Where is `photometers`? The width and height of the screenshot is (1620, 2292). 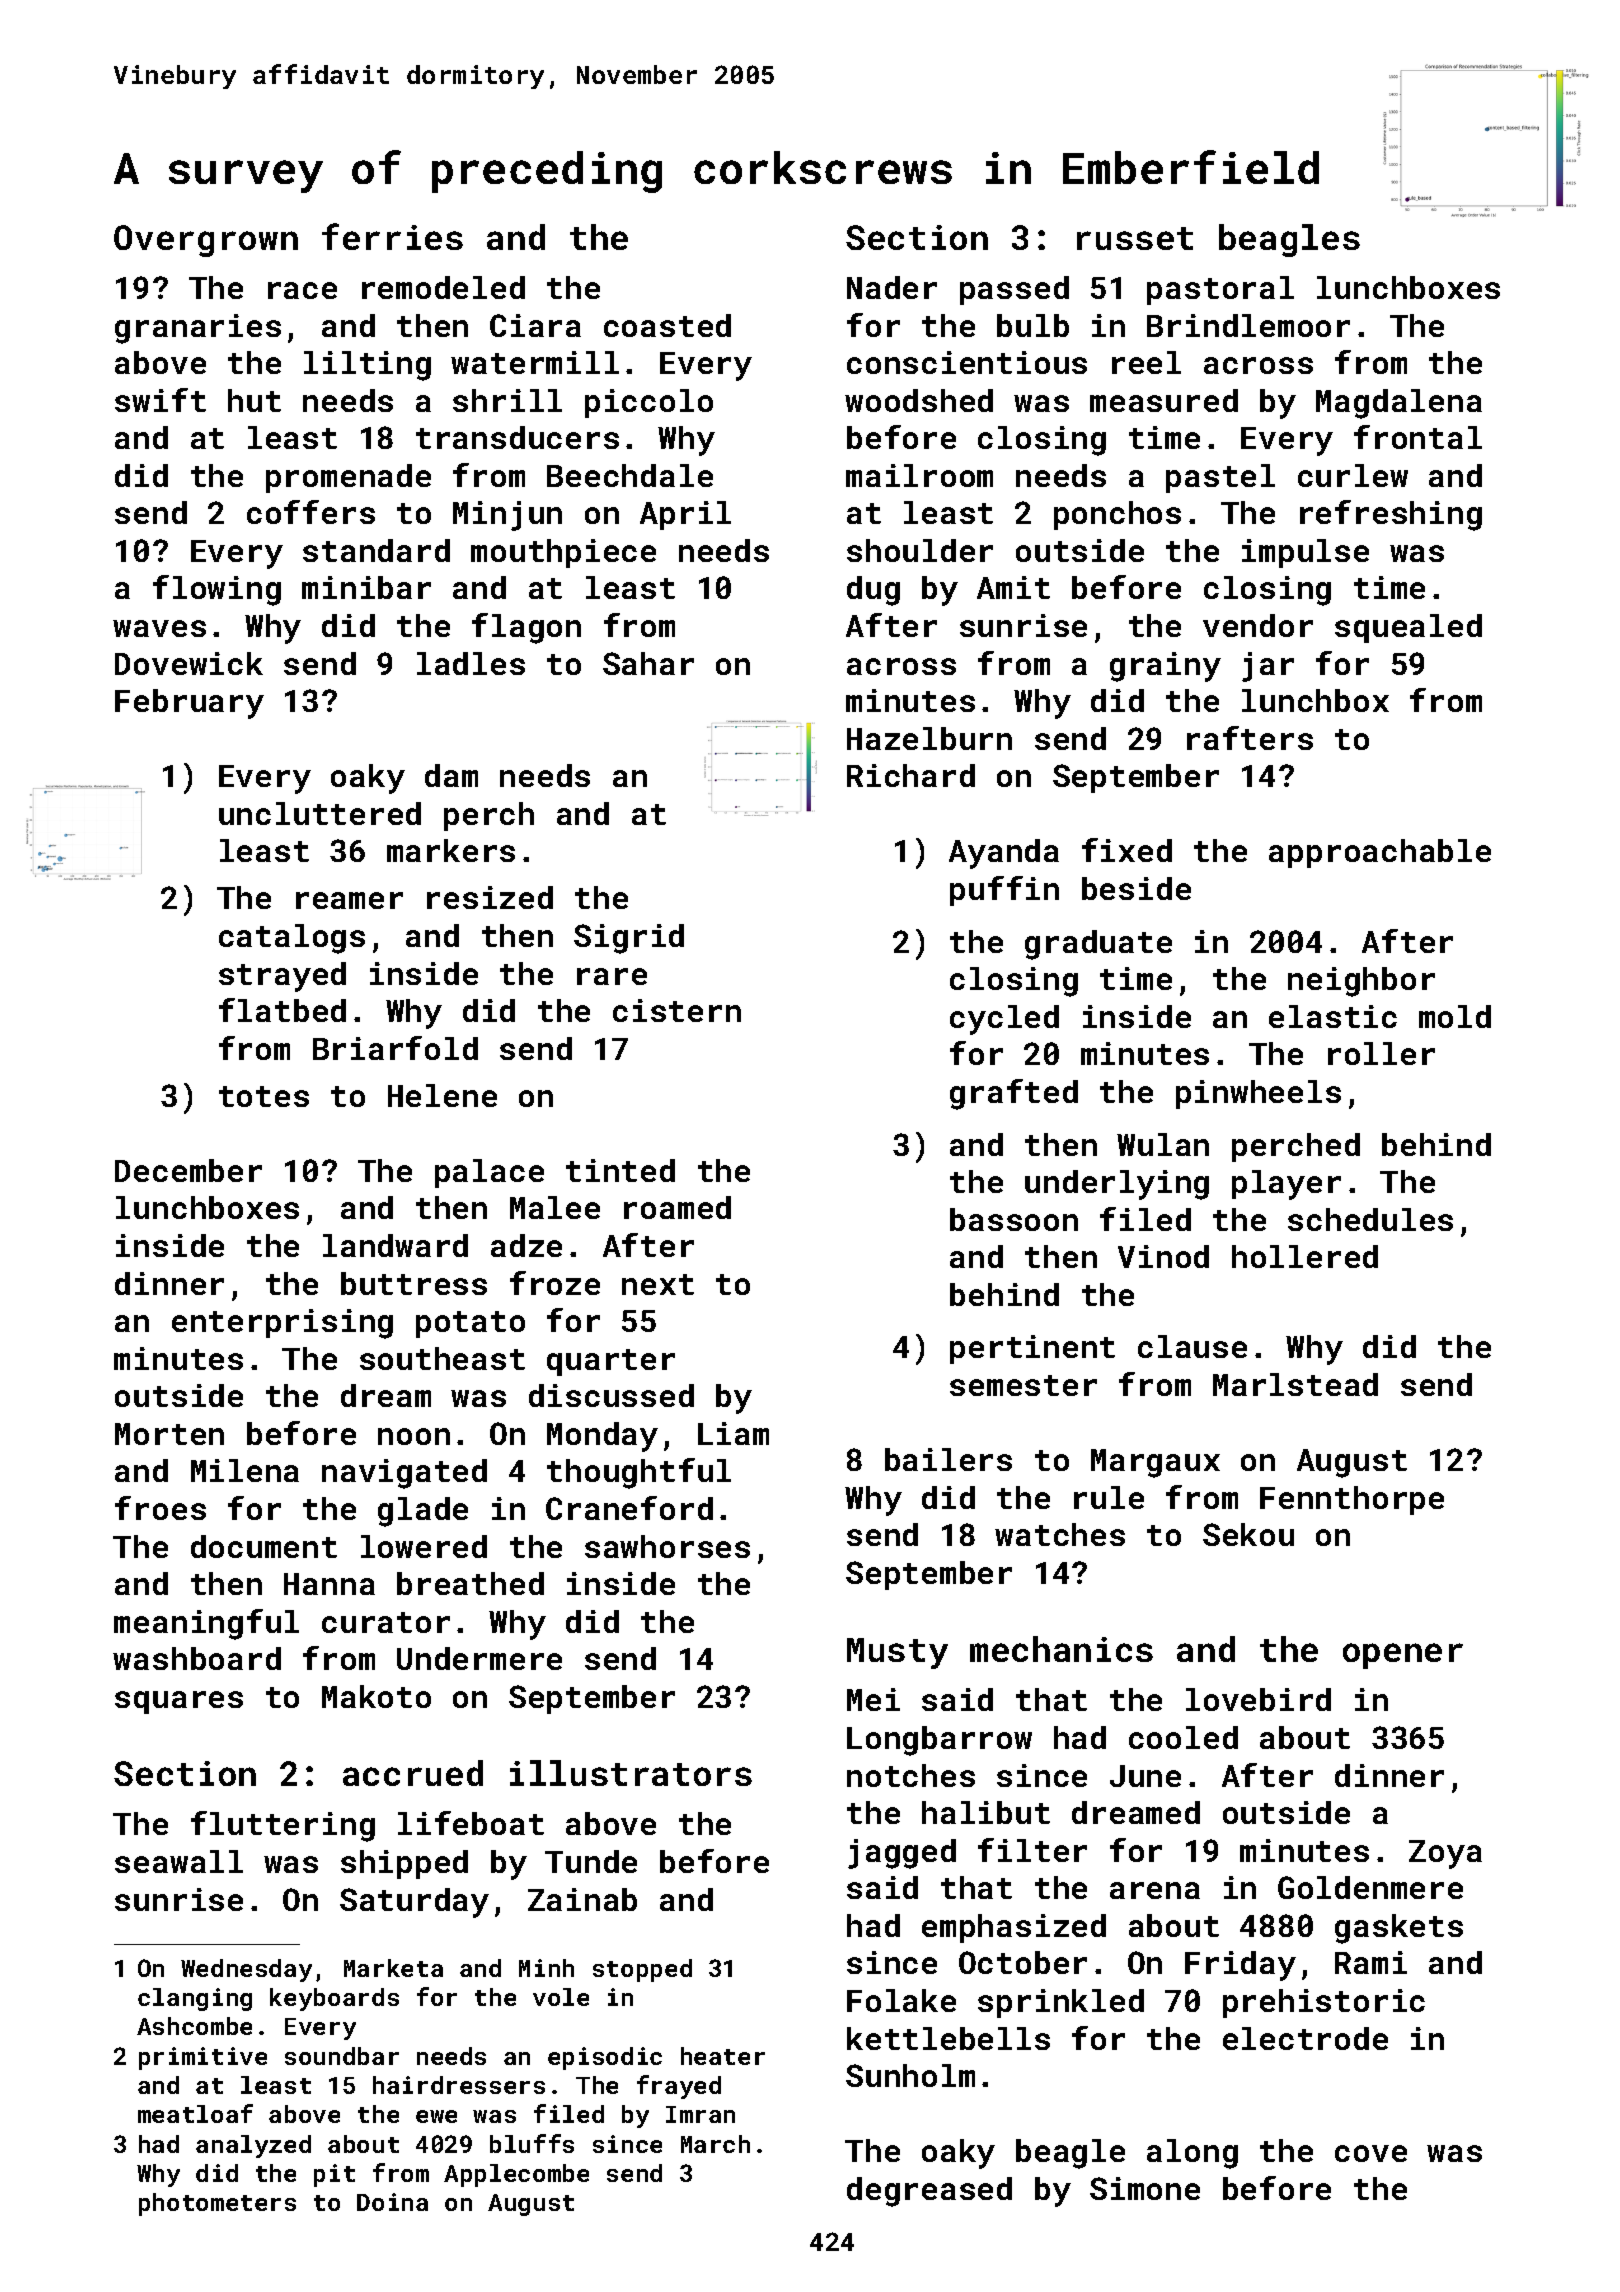 photometers is located at coordinates (217, 2204).
